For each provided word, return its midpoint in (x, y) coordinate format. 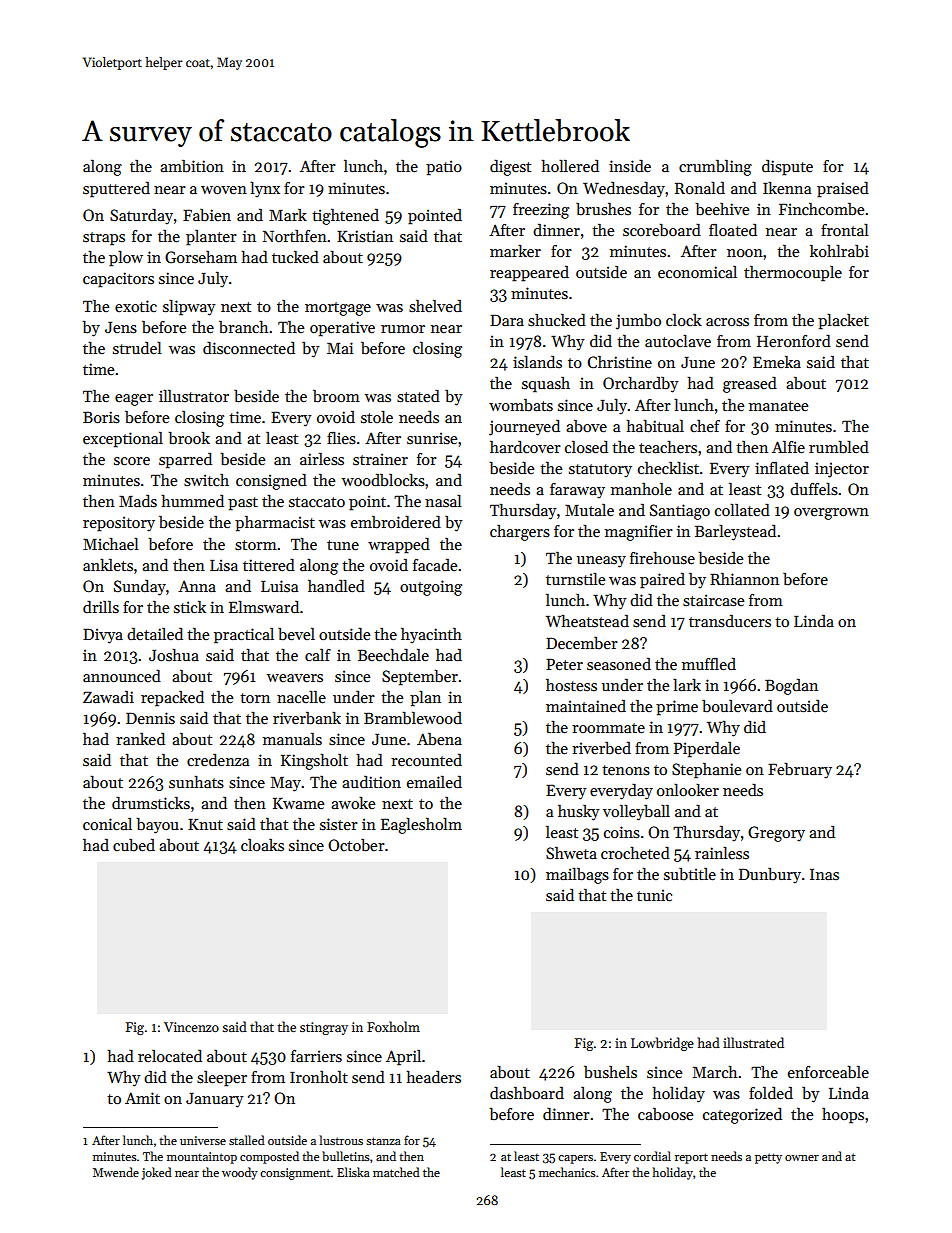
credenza (218, 759)
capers (575, 1159)
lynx (265, 189)
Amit (142, 1098)
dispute (787, 167)
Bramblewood (413, 718)
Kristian (365, 236)
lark (687, 684)
